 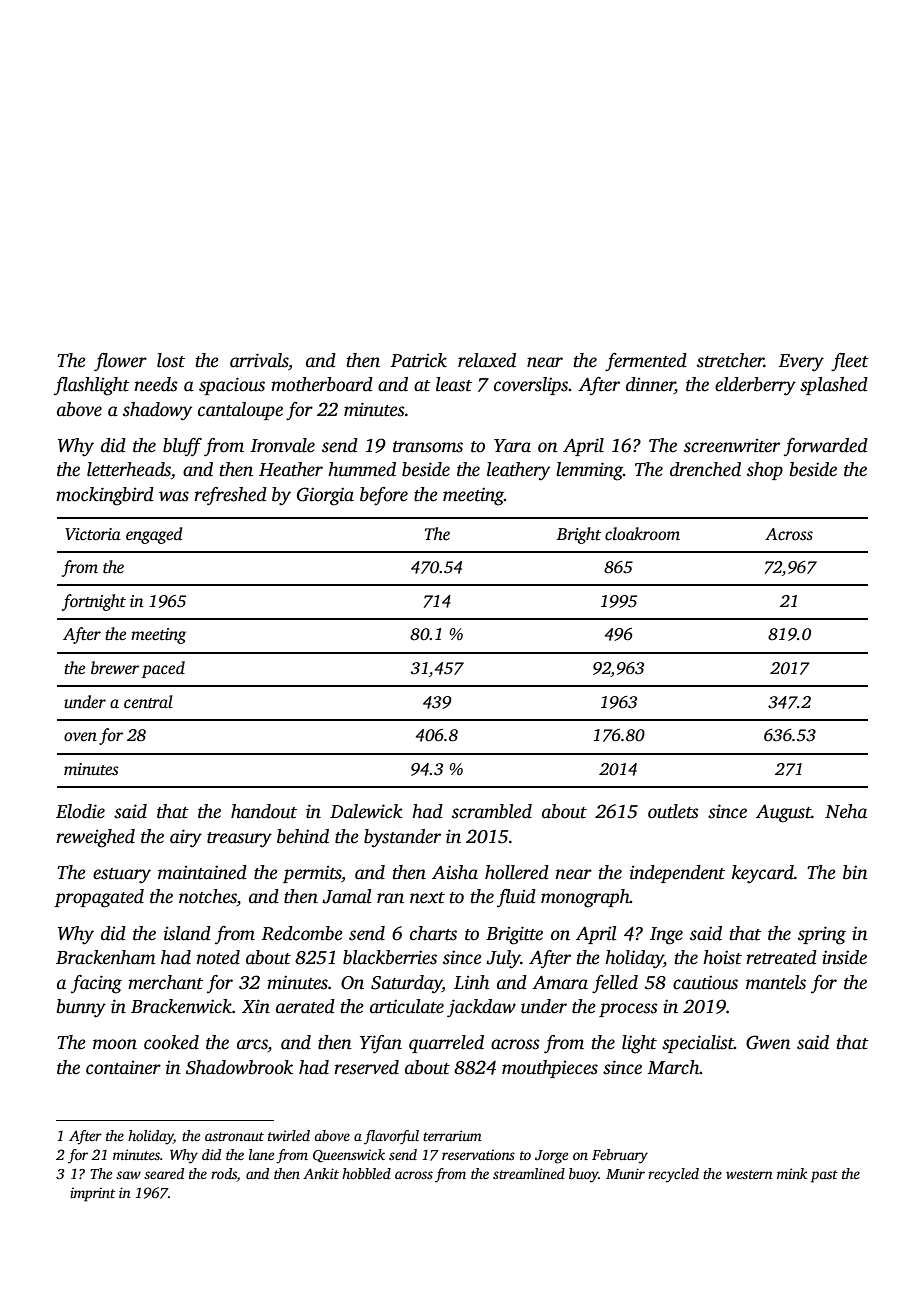 I want to click on streamlined, so click(x=529, y=1173).
